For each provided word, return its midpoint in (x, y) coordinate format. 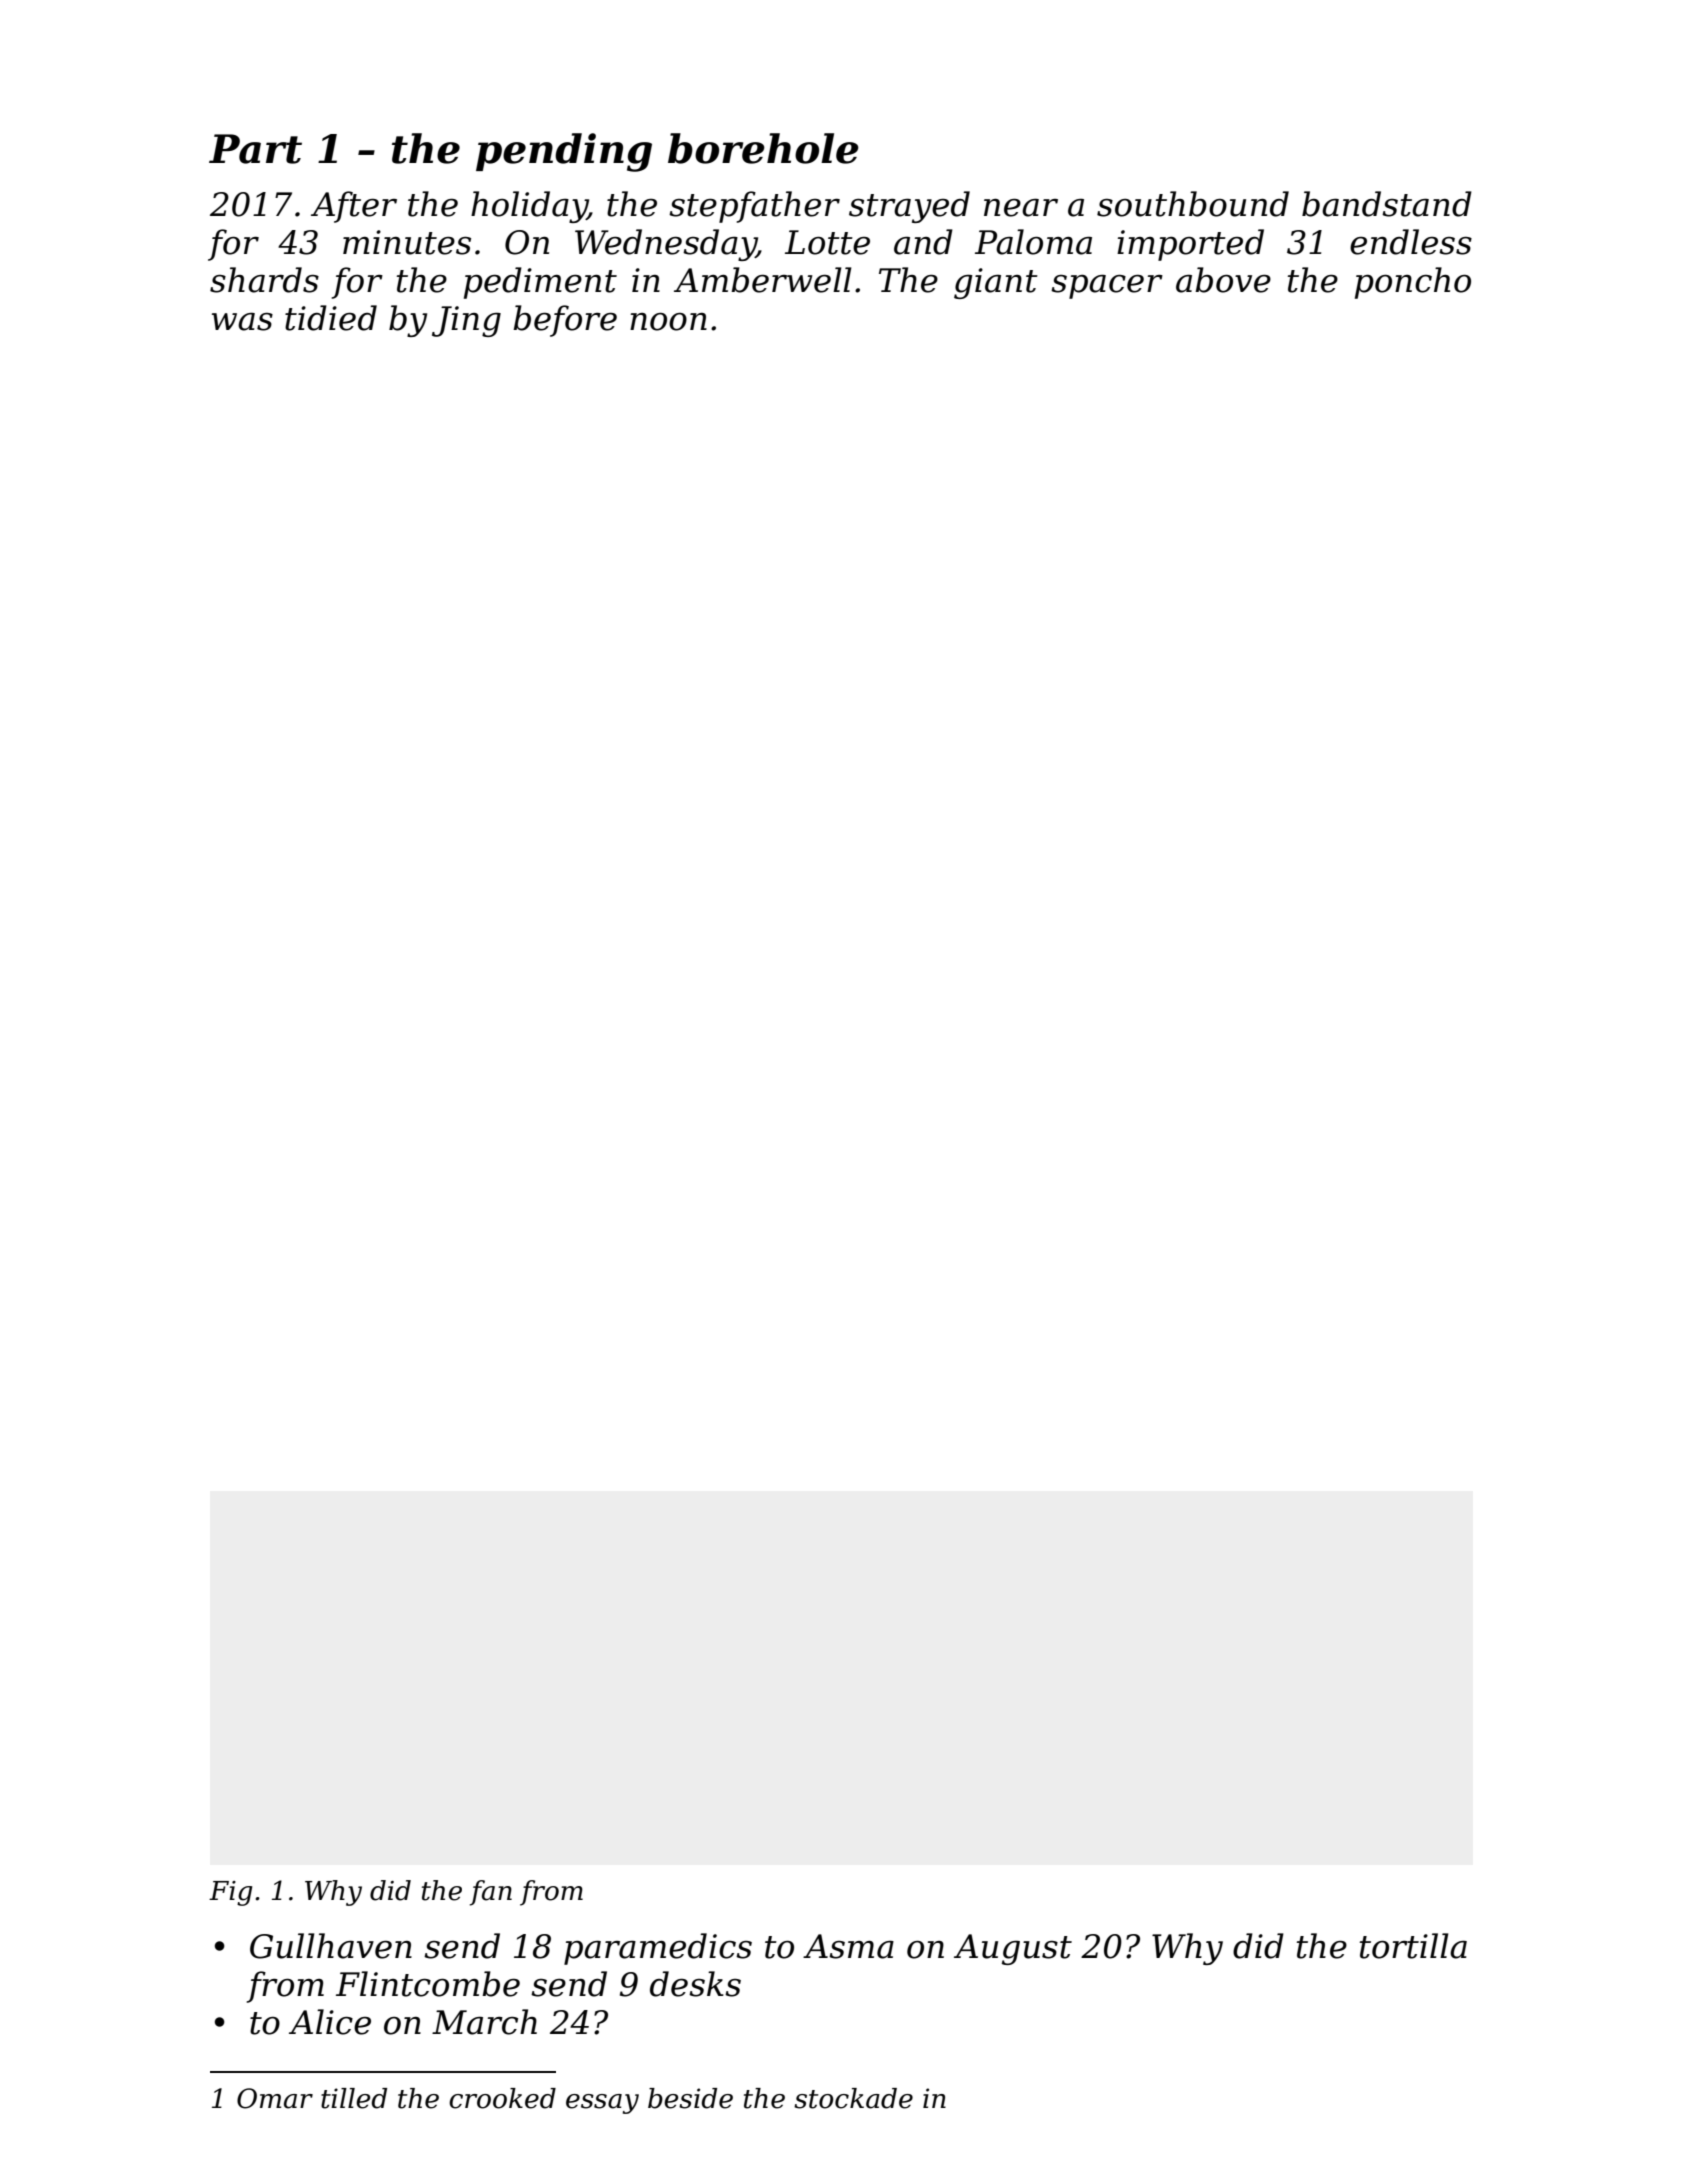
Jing (466, 321)
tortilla (1413, 1946)
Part (255, 149)
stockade (853, 2098)
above (1223, 280)
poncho (1413, 283)
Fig (230, 1893)
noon (668, 322)
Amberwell (762, 280)
